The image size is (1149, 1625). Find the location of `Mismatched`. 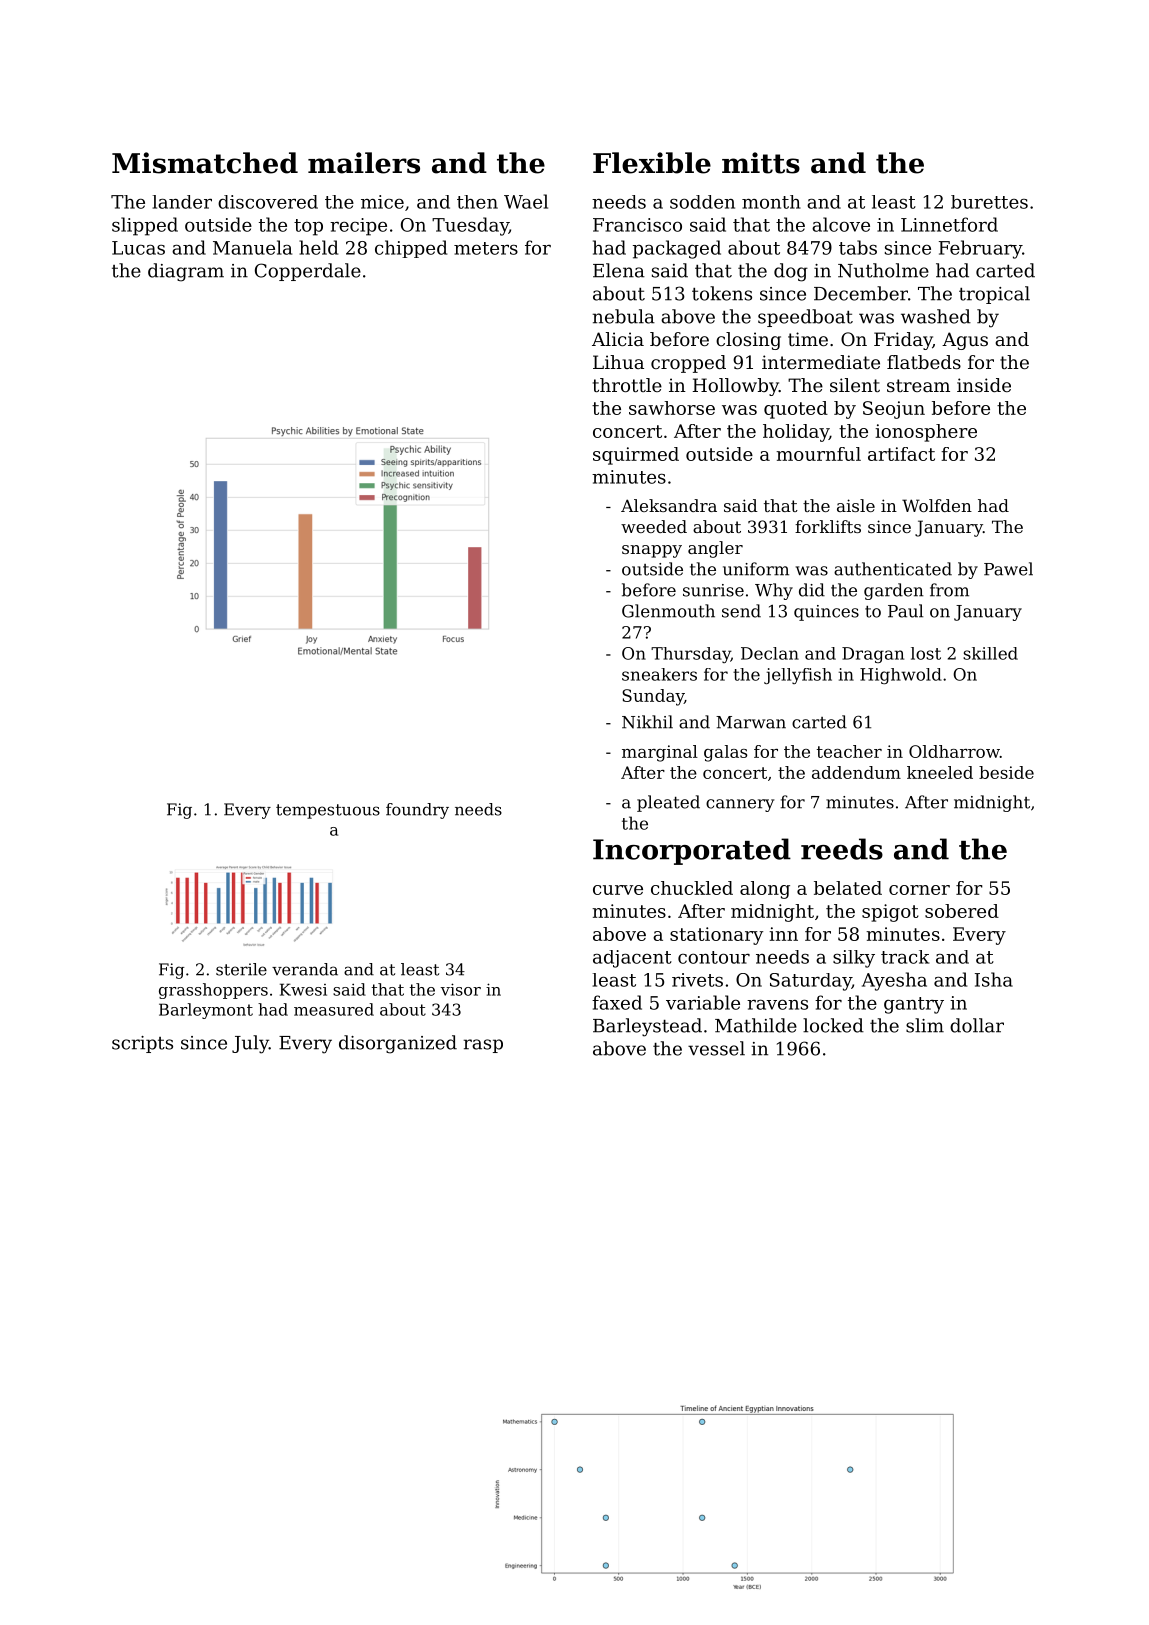

Mismatched is located at coordinates (205, 163).
